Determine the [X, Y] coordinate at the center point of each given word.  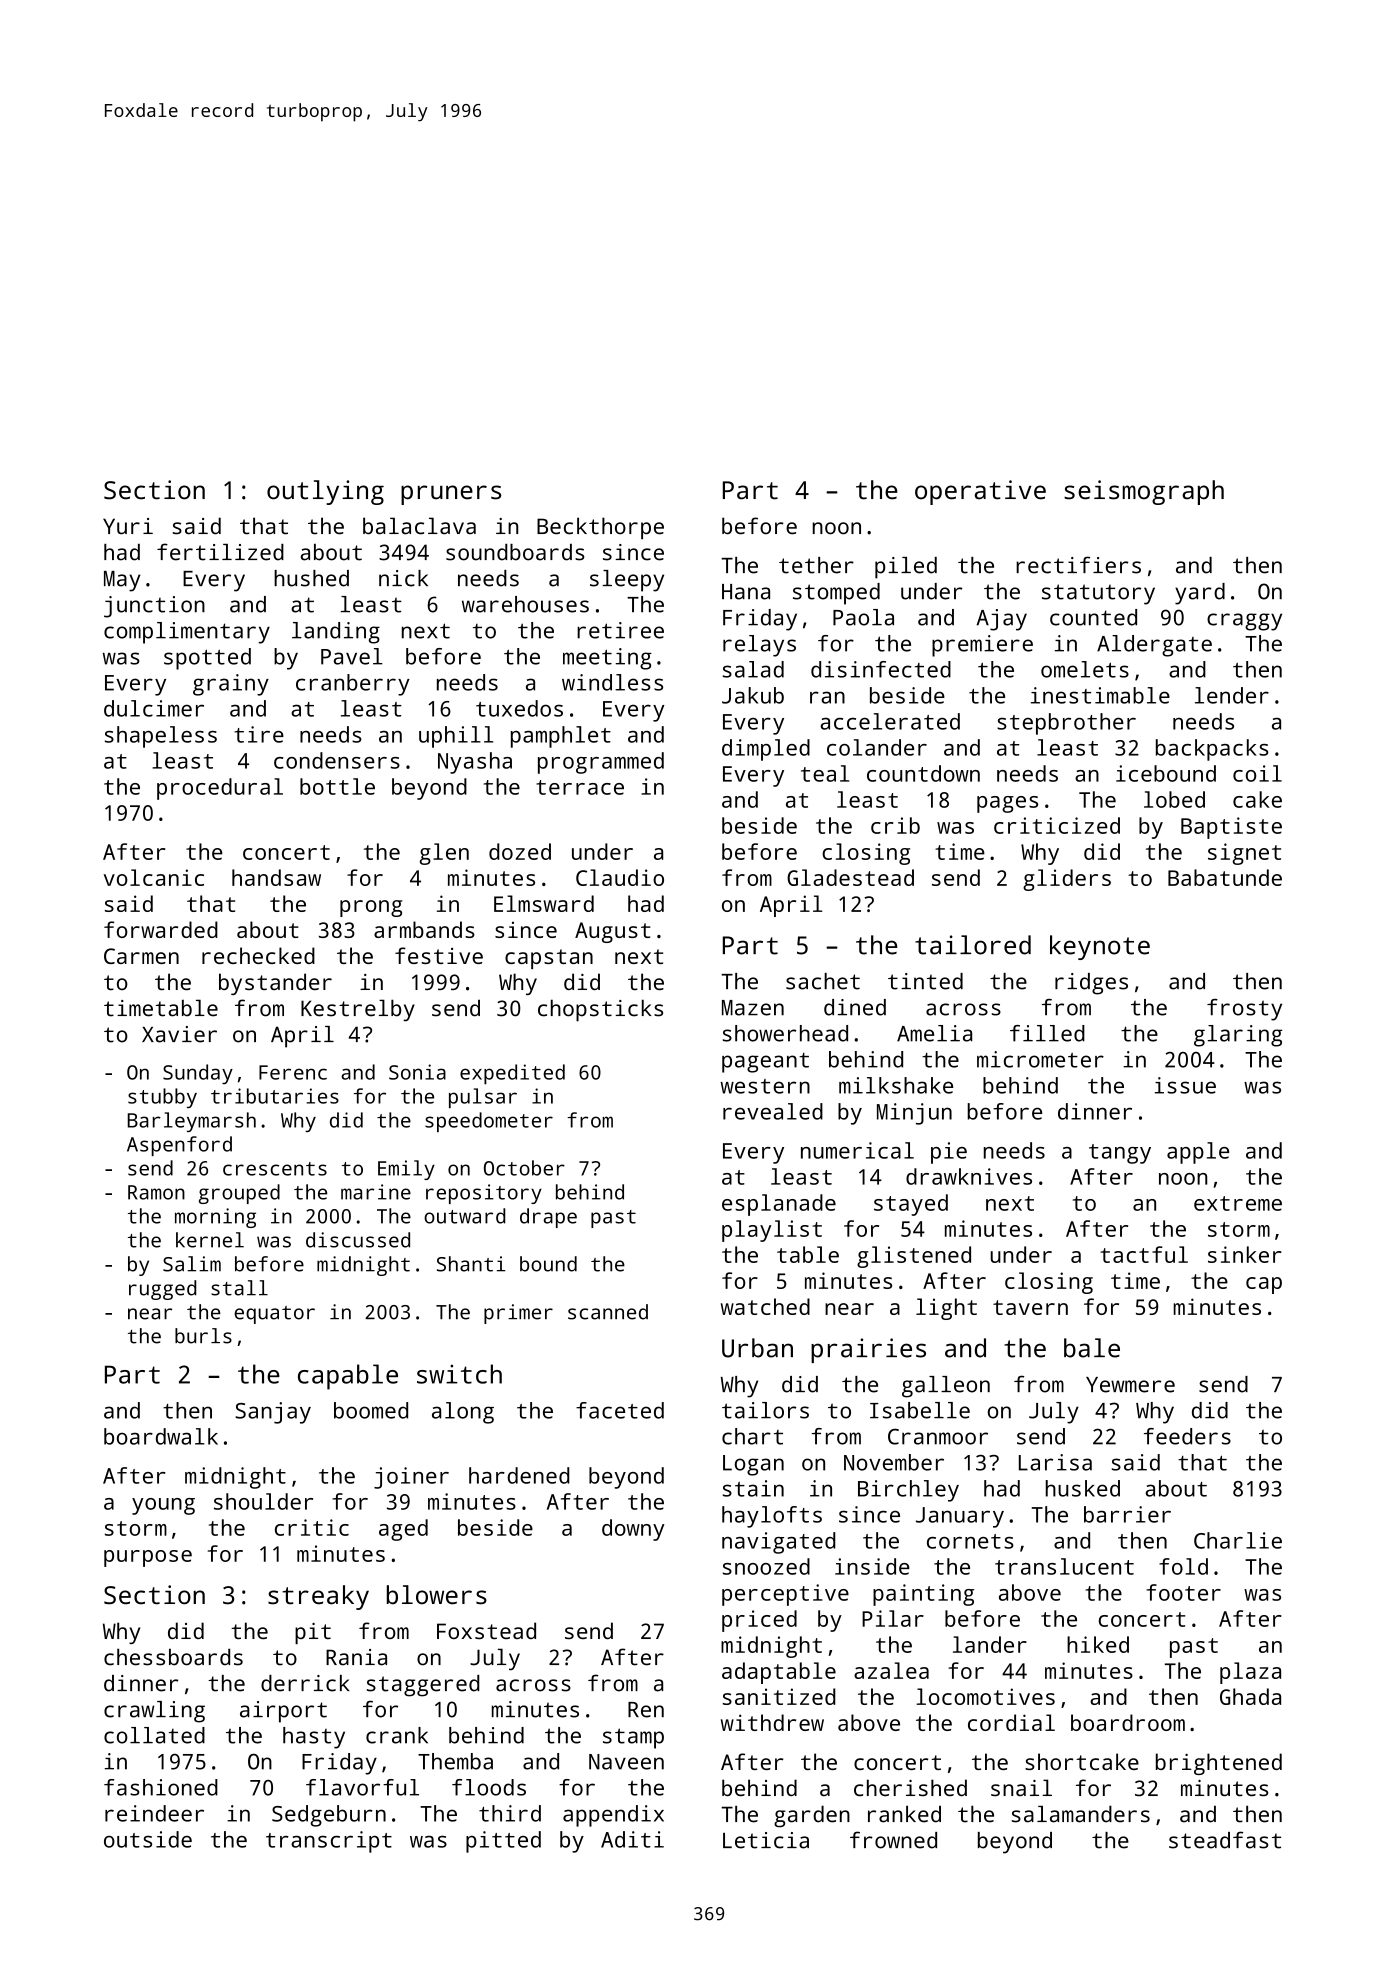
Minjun [914, 1114]
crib [895, 825]
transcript [329, 1842]
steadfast [1225, 1840]
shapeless [161, 737]
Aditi [632, 1839]
